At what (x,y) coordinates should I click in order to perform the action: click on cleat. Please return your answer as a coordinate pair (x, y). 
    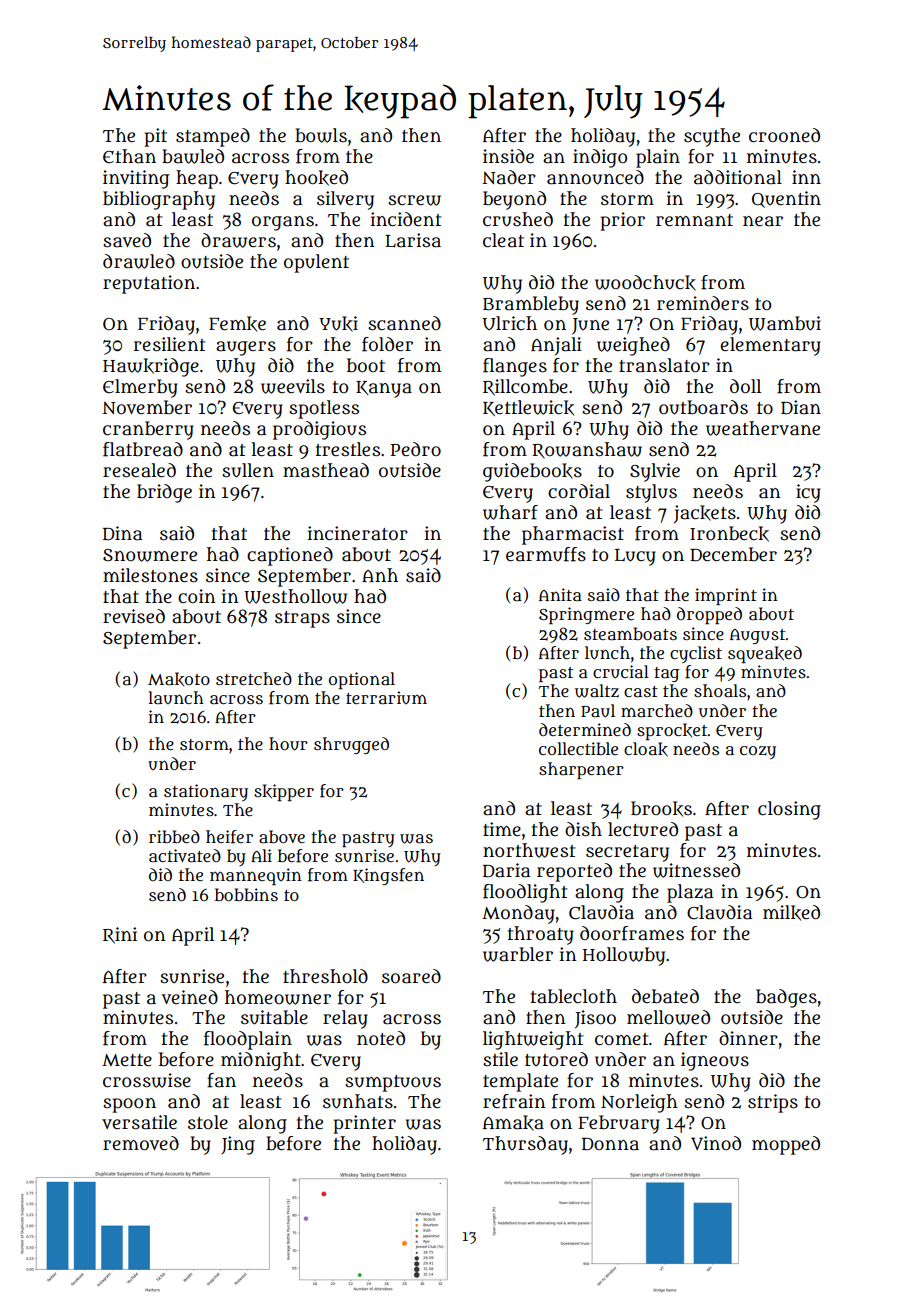
    Looking at the image, I should click on (503, 240).
